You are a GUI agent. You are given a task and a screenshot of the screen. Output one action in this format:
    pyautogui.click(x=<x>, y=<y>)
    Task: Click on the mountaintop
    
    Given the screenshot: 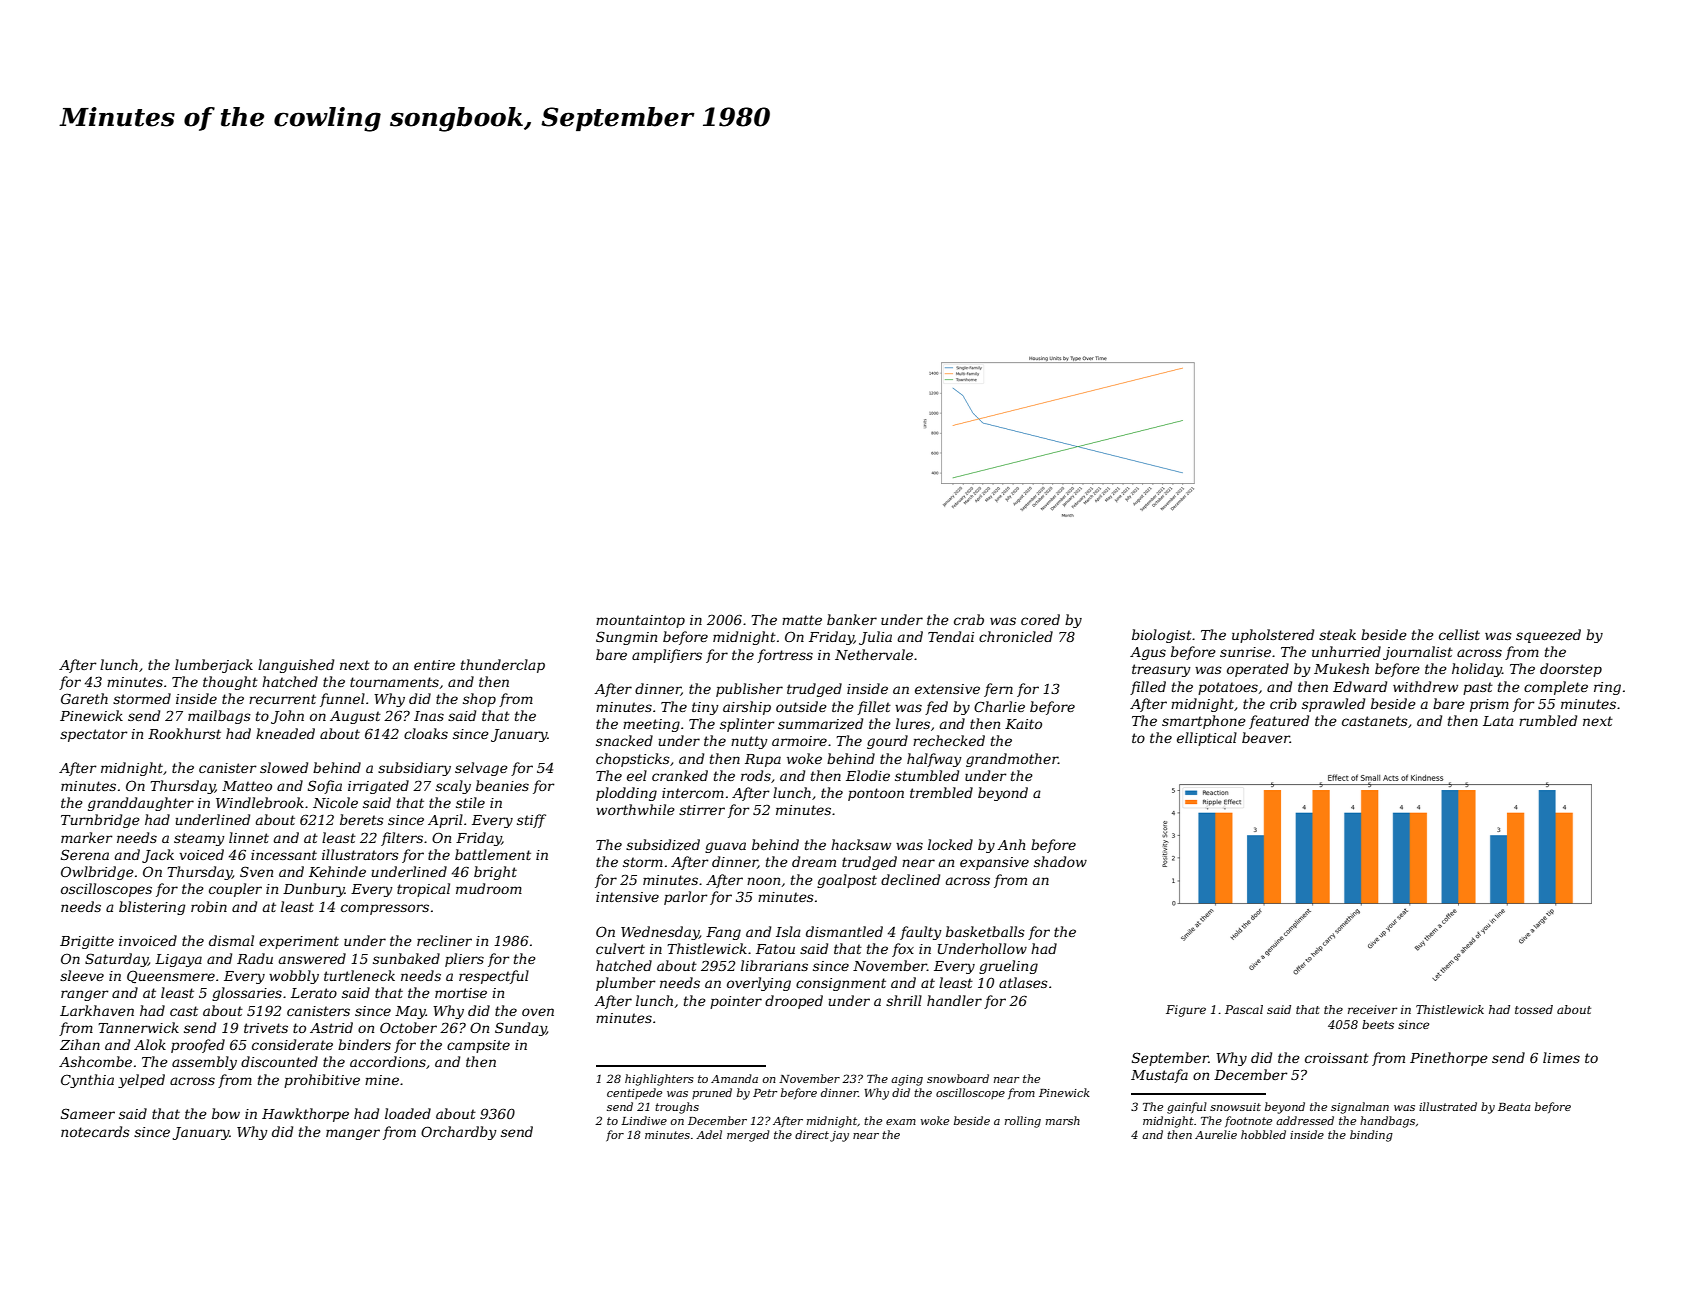 What is the action you would take?
    pyautogui.click(x=640, y=621)
